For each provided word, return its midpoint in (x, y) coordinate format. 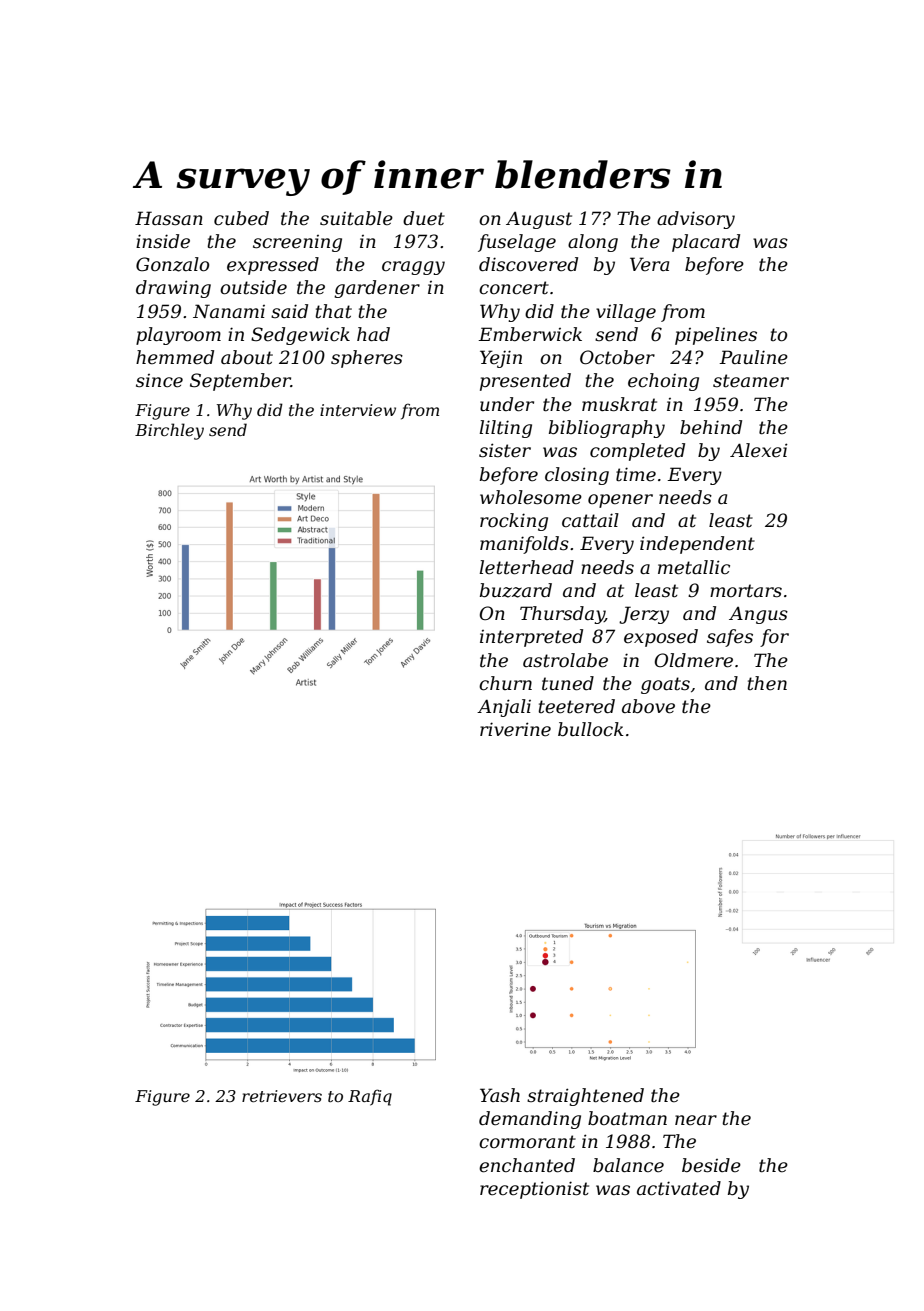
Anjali (504, 708)
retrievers (282, 1096)
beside (711, 1165)
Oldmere (694, 660)
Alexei (759, 450)
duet (424, 218)
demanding (530, 1120)
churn (505, 683)
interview (358, 410)
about (247, 357)
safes (730, 638)
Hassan (169, 218)
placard (706, 243)
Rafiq (370, 1097)
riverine (515, 729)
